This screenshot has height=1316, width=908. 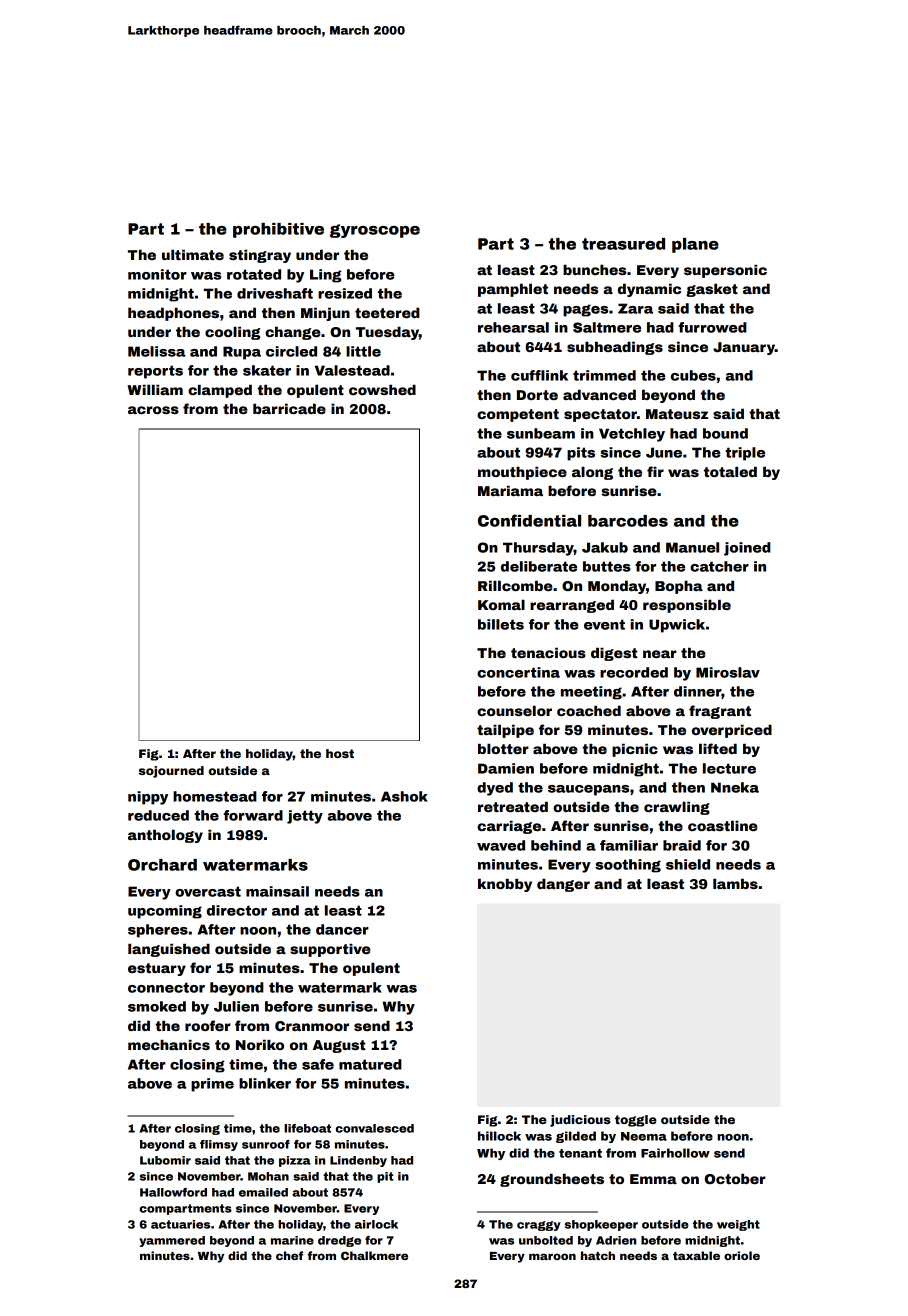 What do you see at coordinates (340, 753) in the screenshot?
I see `host` at bounding box center [340, 753].
